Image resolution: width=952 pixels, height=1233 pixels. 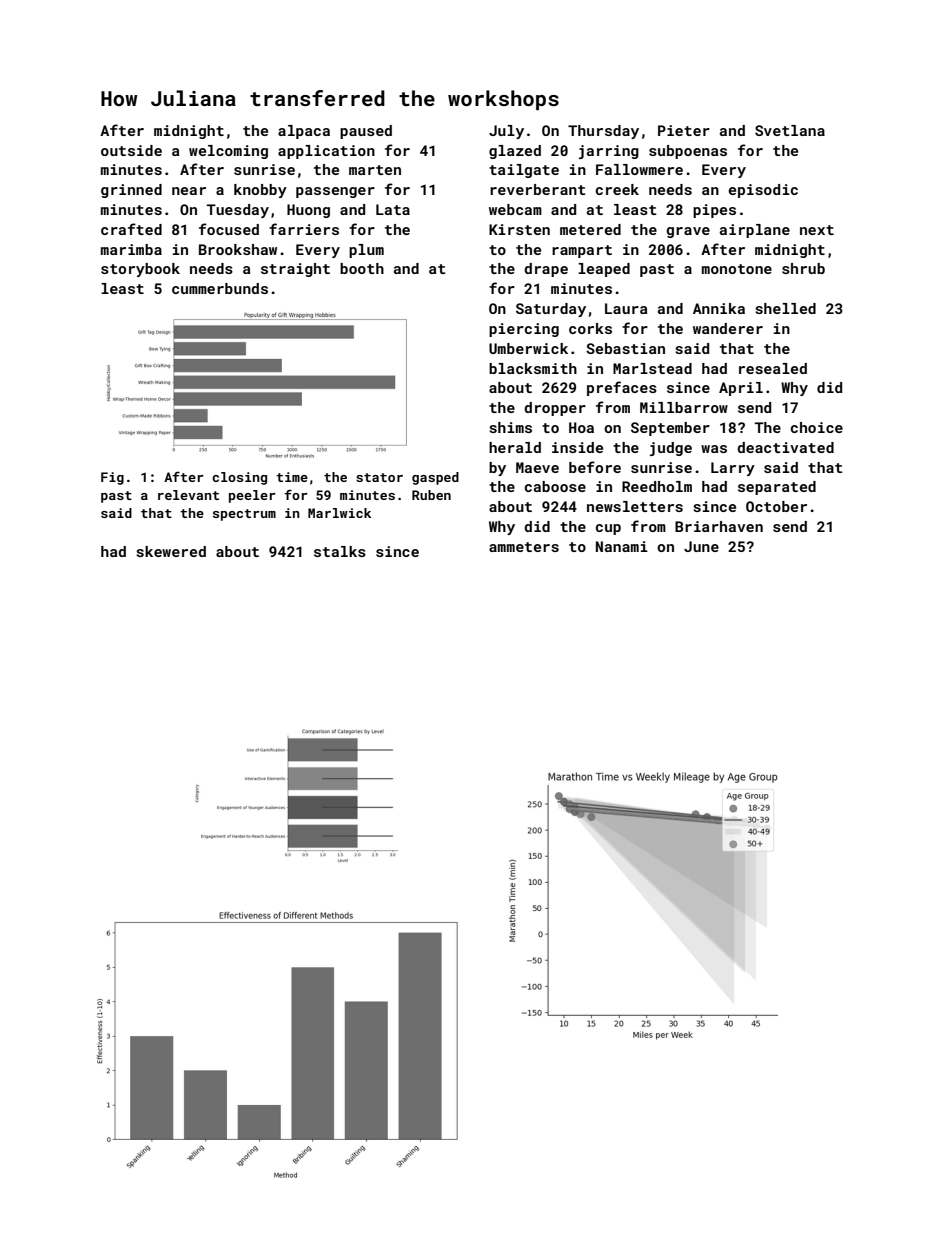 I want to click on welcoming, so click(x=228, y=152).
